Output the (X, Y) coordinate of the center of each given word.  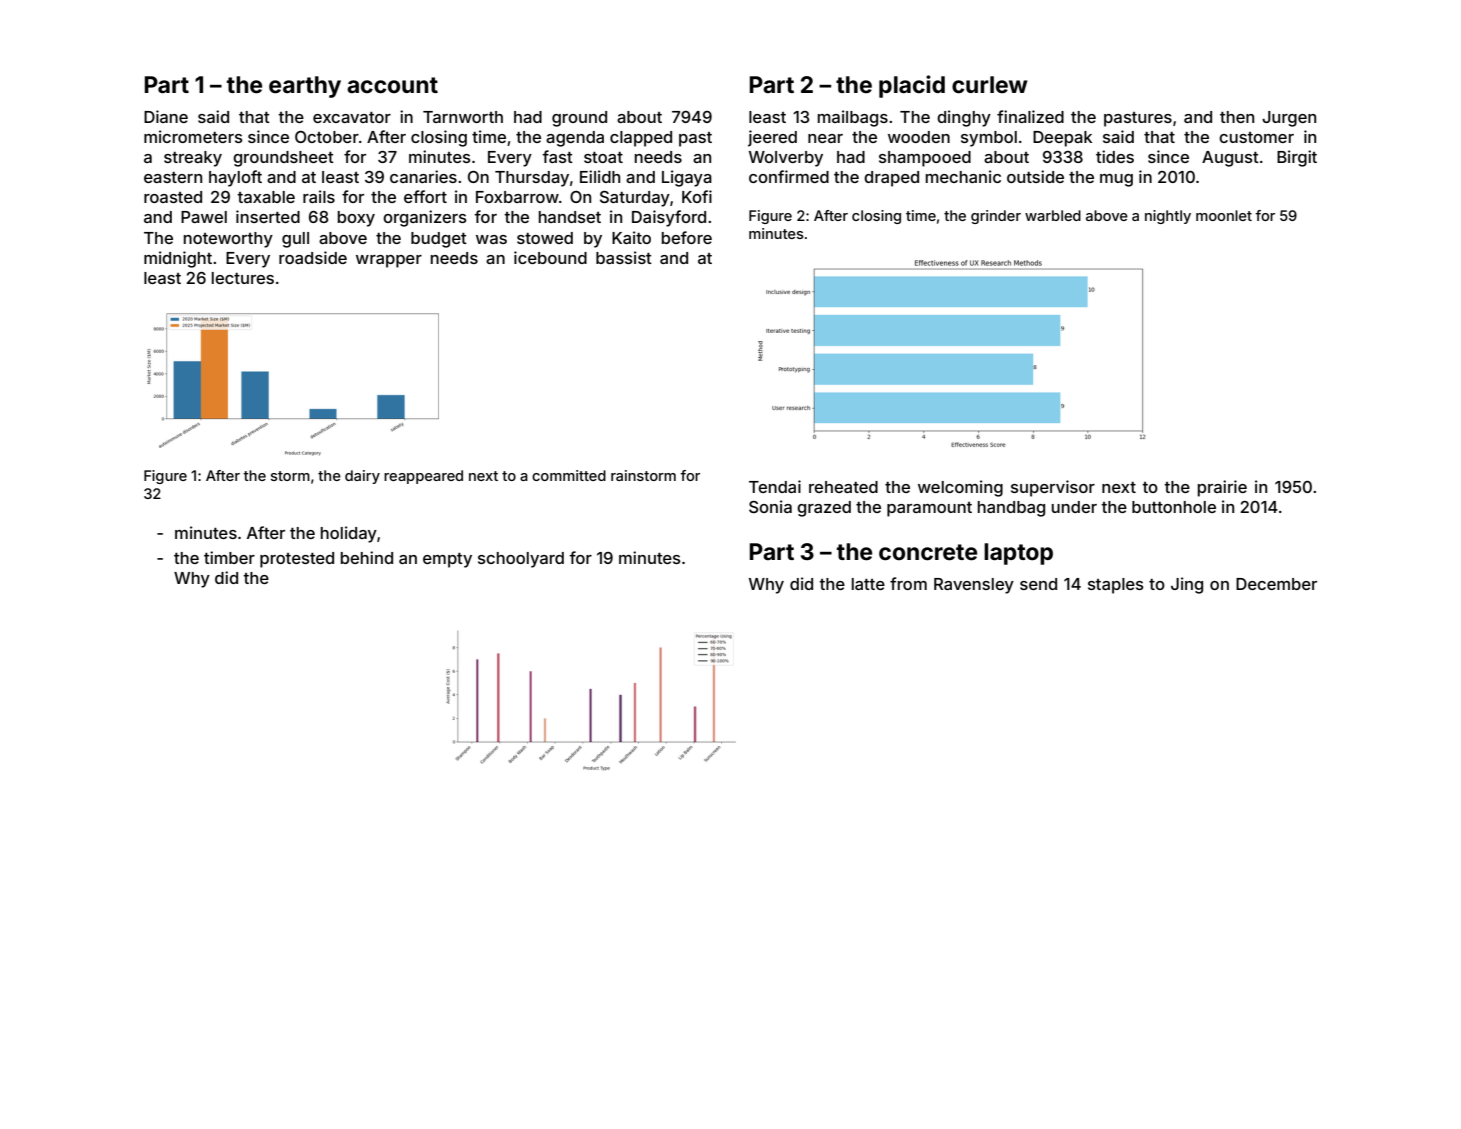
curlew (990, 85)
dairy (362, 477)
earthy (305, 87)
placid (912, 86)
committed (569, 475)
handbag (1011, 509)
